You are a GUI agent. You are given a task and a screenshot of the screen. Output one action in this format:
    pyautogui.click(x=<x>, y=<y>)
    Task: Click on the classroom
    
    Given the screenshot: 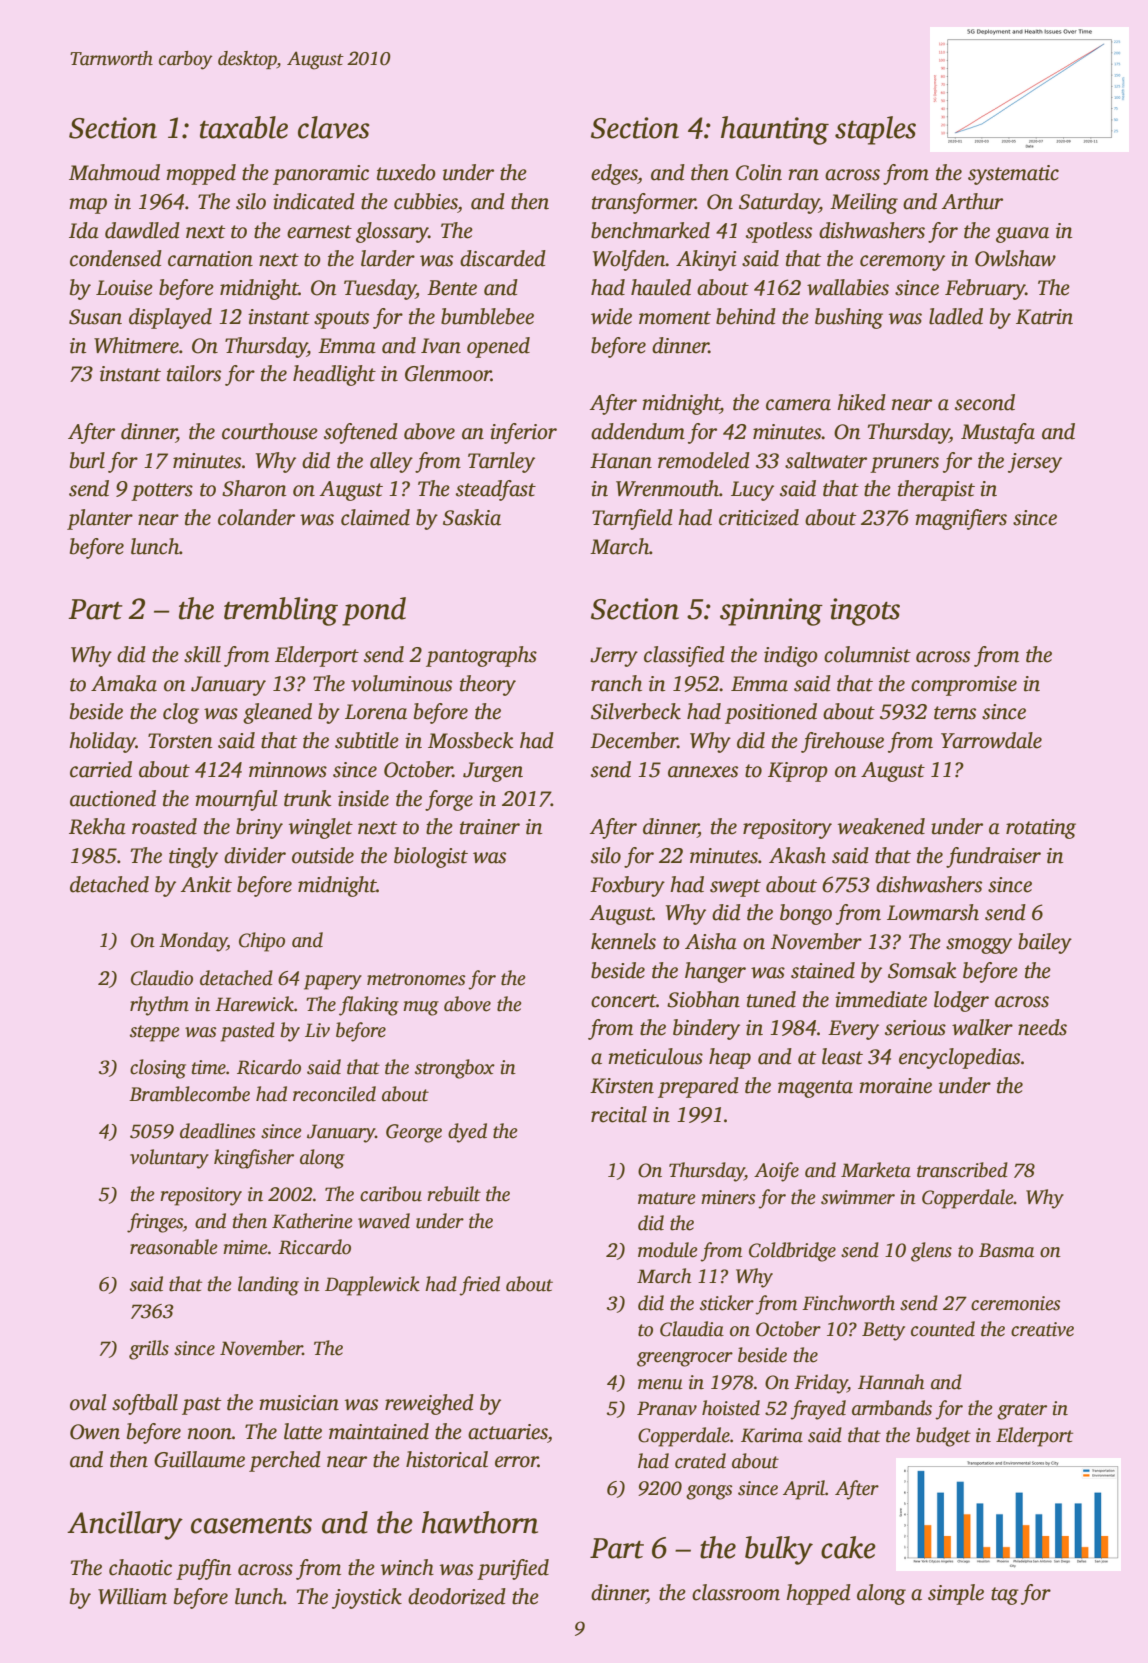 What is the action you would take?
    pyautogui.click(x=736, y=1592)
